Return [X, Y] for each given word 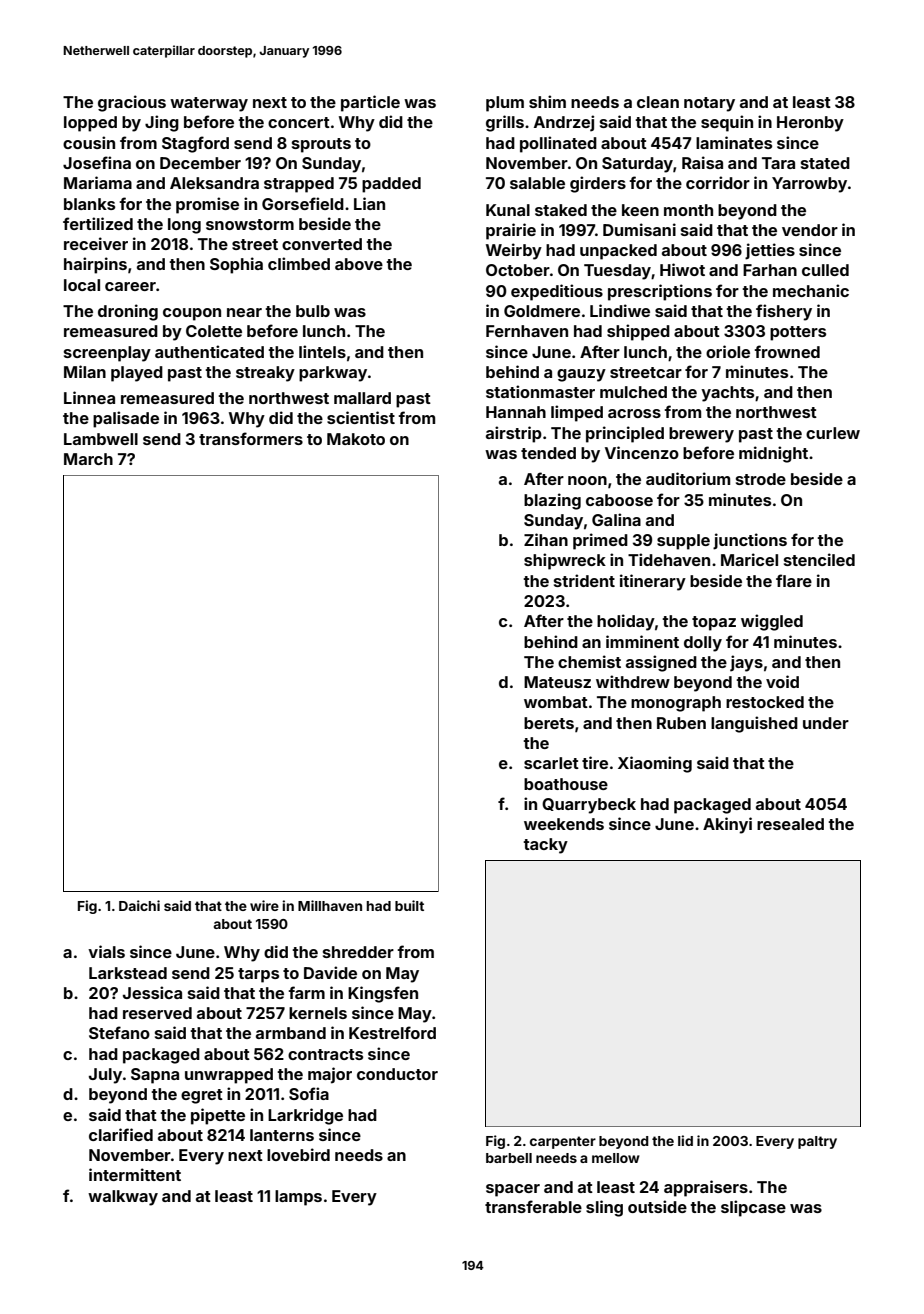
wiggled [772, 622]
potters [798, 333]
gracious [132, 103]
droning [128, 312]
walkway [123, 1198]
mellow [616, 1158]
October [518, 270]
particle [370, 103]
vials [106, 951]
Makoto [356, 439]
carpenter [563, 1142]
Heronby [810, 124]
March [88, 459]
